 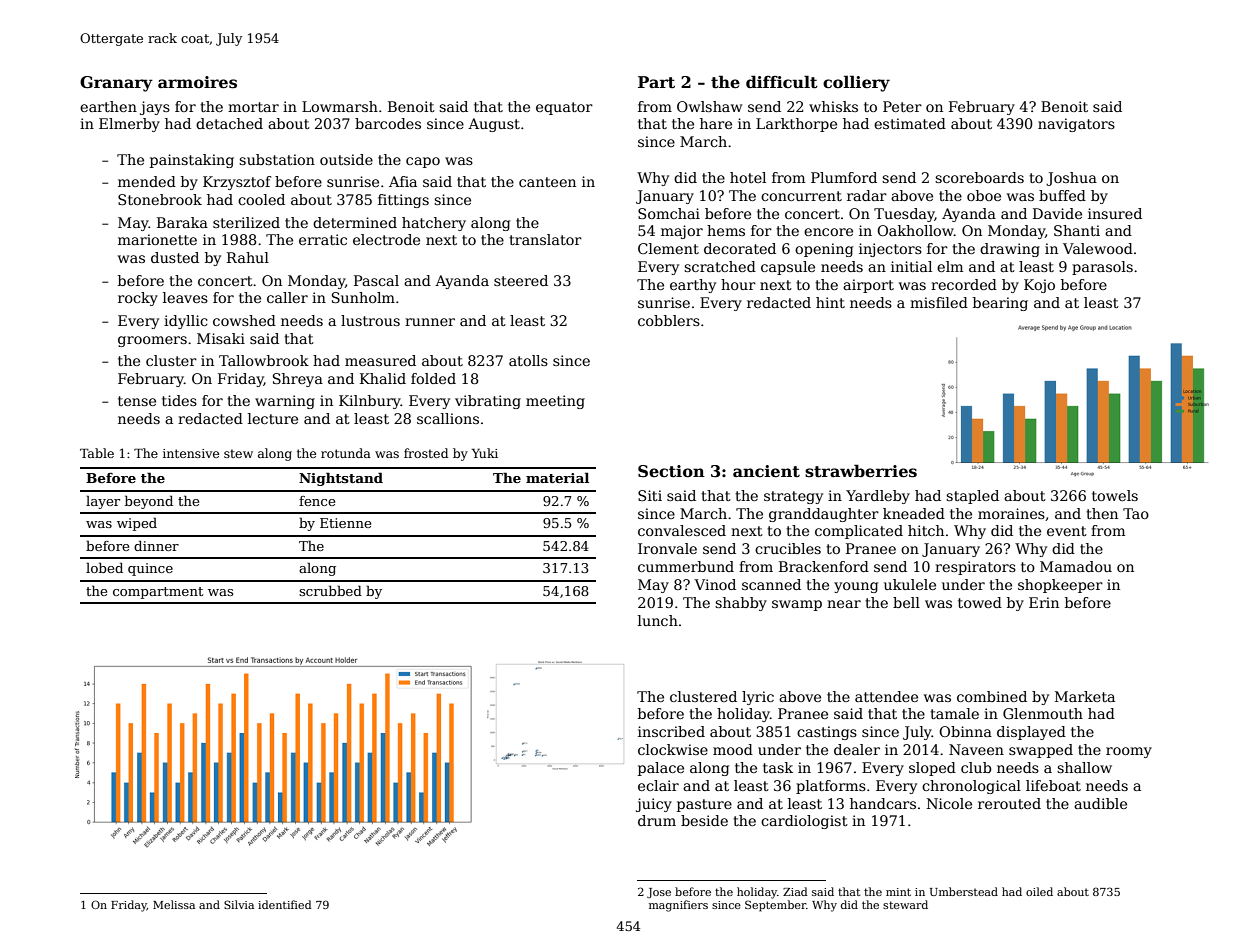 I want to click on lobed, so click(x=104, y=567).
